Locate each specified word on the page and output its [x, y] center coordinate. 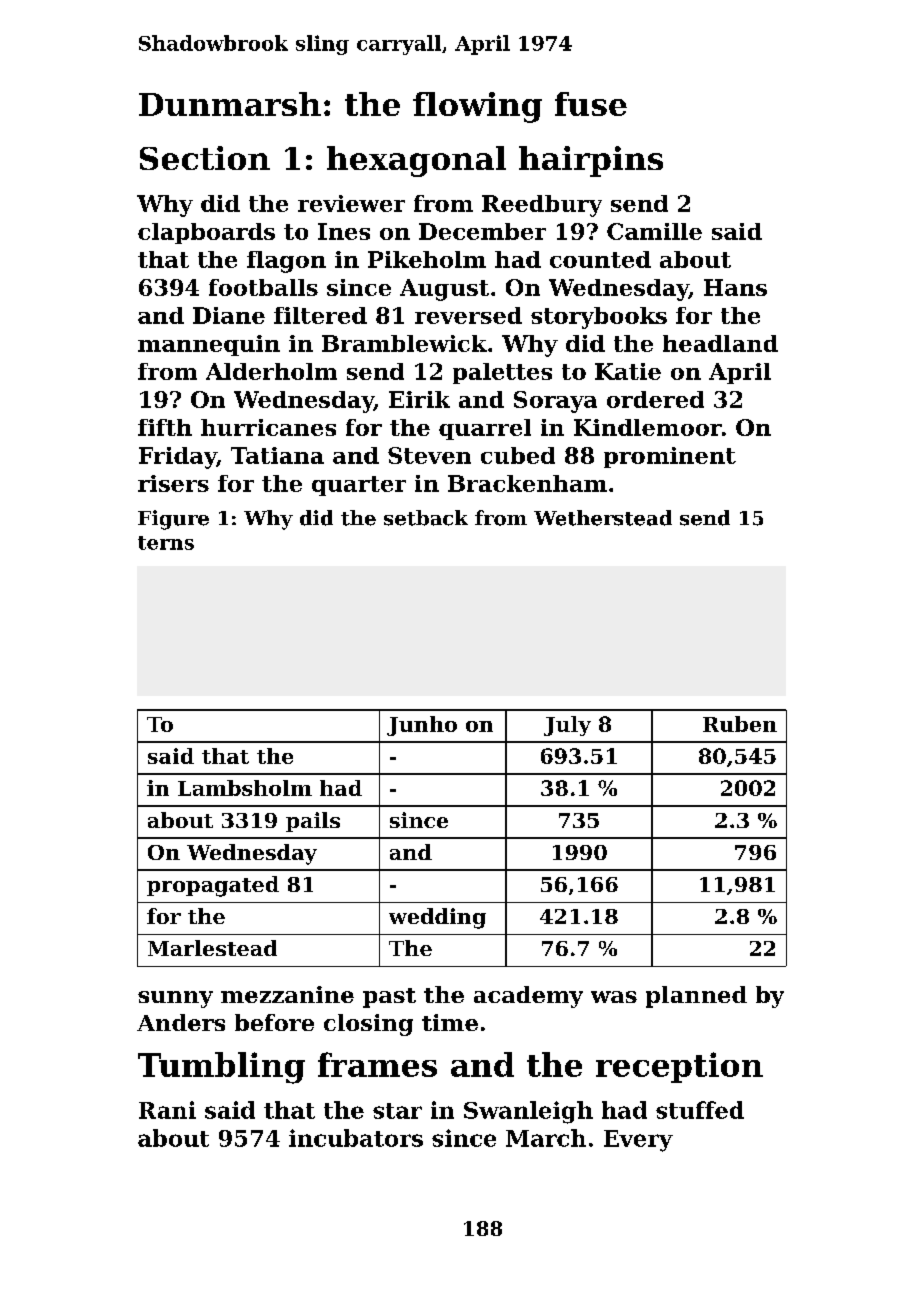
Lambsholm [245, 788]
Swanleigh [528, 1112]
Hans [735, 287]
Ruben [740, 724]
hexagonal [416, 161]
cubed [518, 455]
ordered [655, 399]
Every [638, 1141]
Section [205, 158]
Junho [422, 726]
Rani [167, 1110]
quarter [359, 486]
